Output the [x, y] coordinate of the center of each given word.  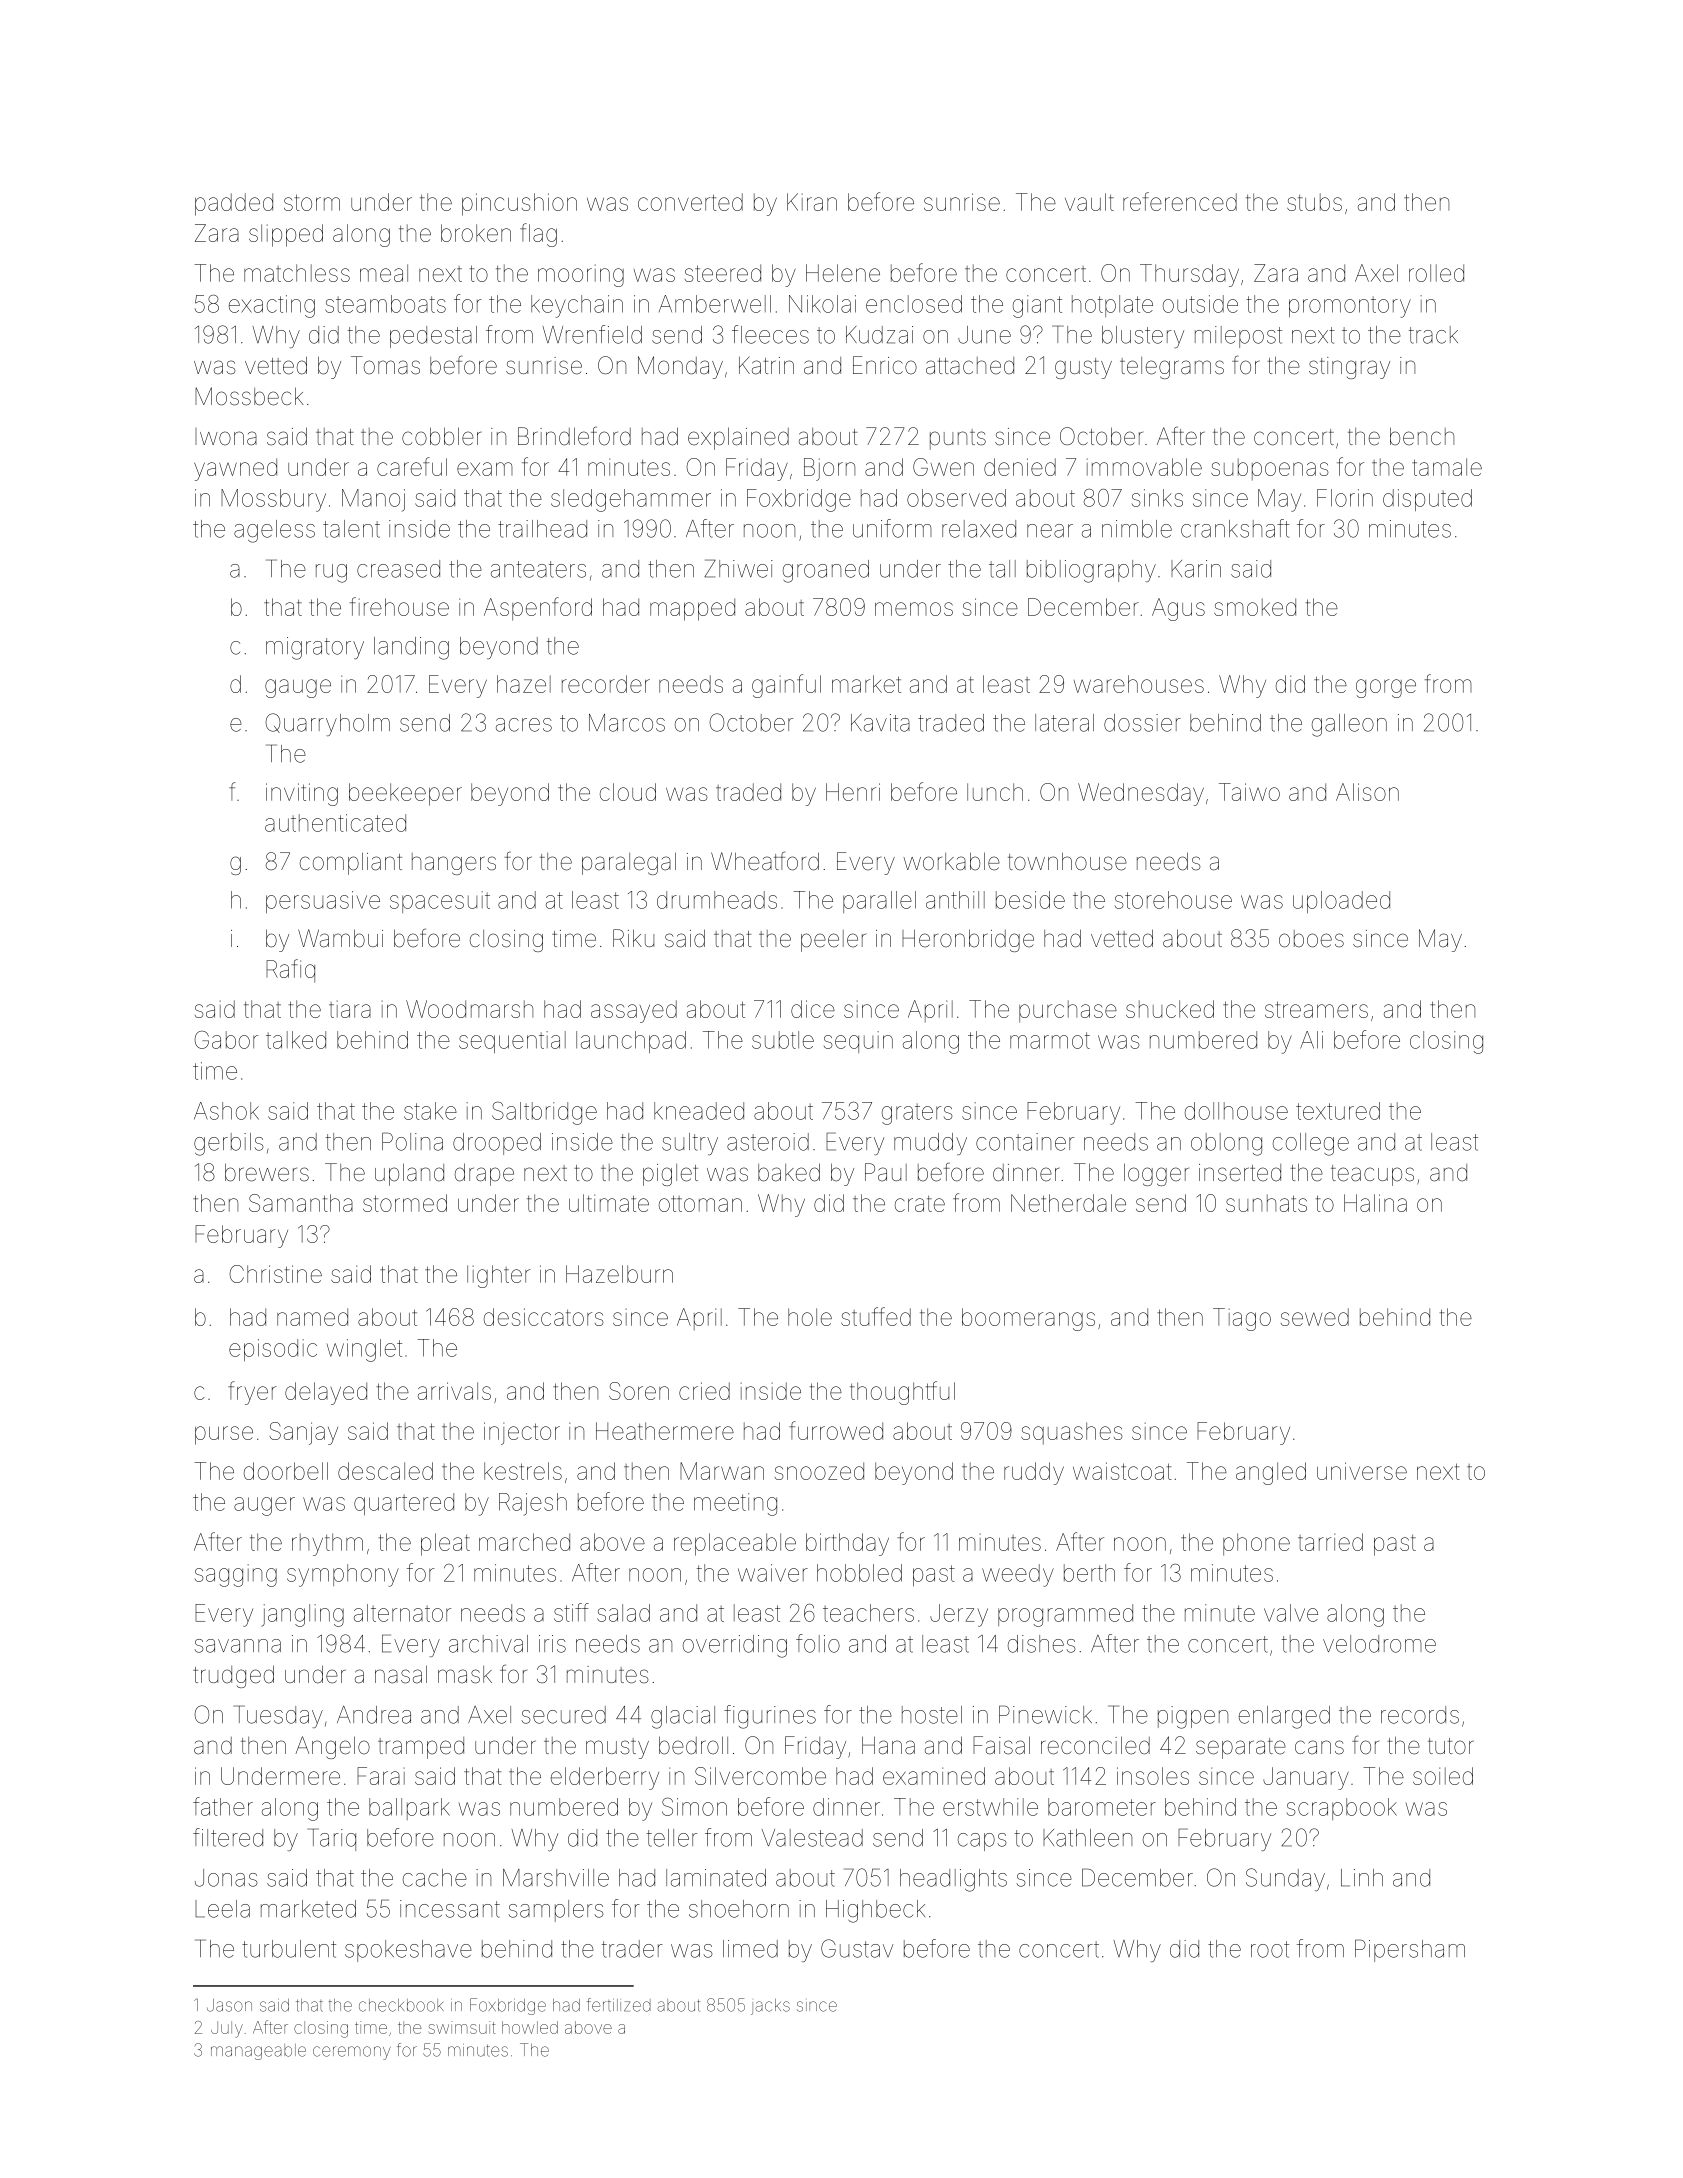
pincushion [519, 204]
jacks [770, 2007]
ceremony [352, 2053]
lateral [1064, 723]
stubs [1314, 202]
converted [690, 202]
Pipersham [1410, 1950]
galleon [1349, 725]
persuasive [323, 902]
